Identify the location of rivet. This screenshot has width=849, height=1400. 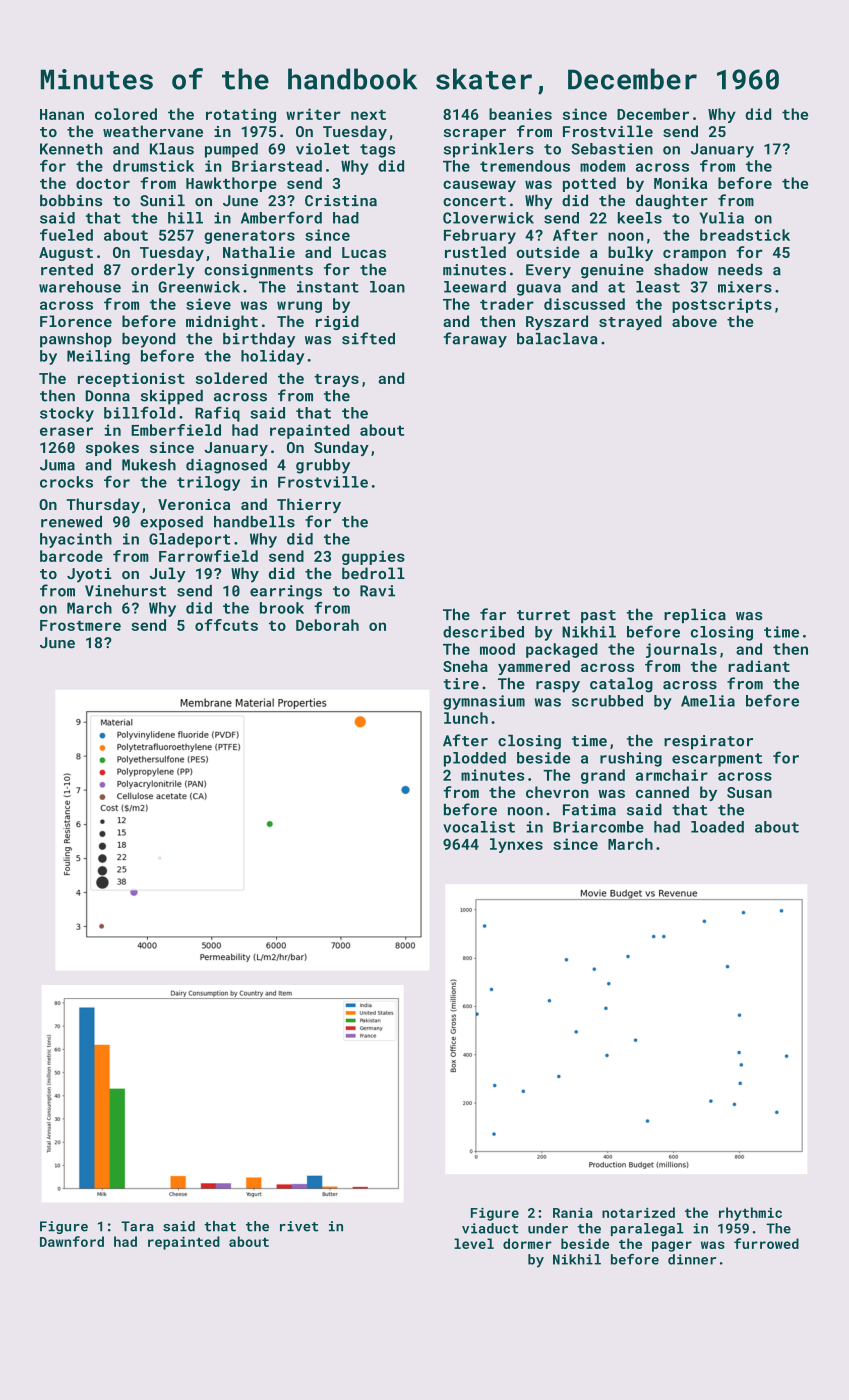
(299, 1226).
